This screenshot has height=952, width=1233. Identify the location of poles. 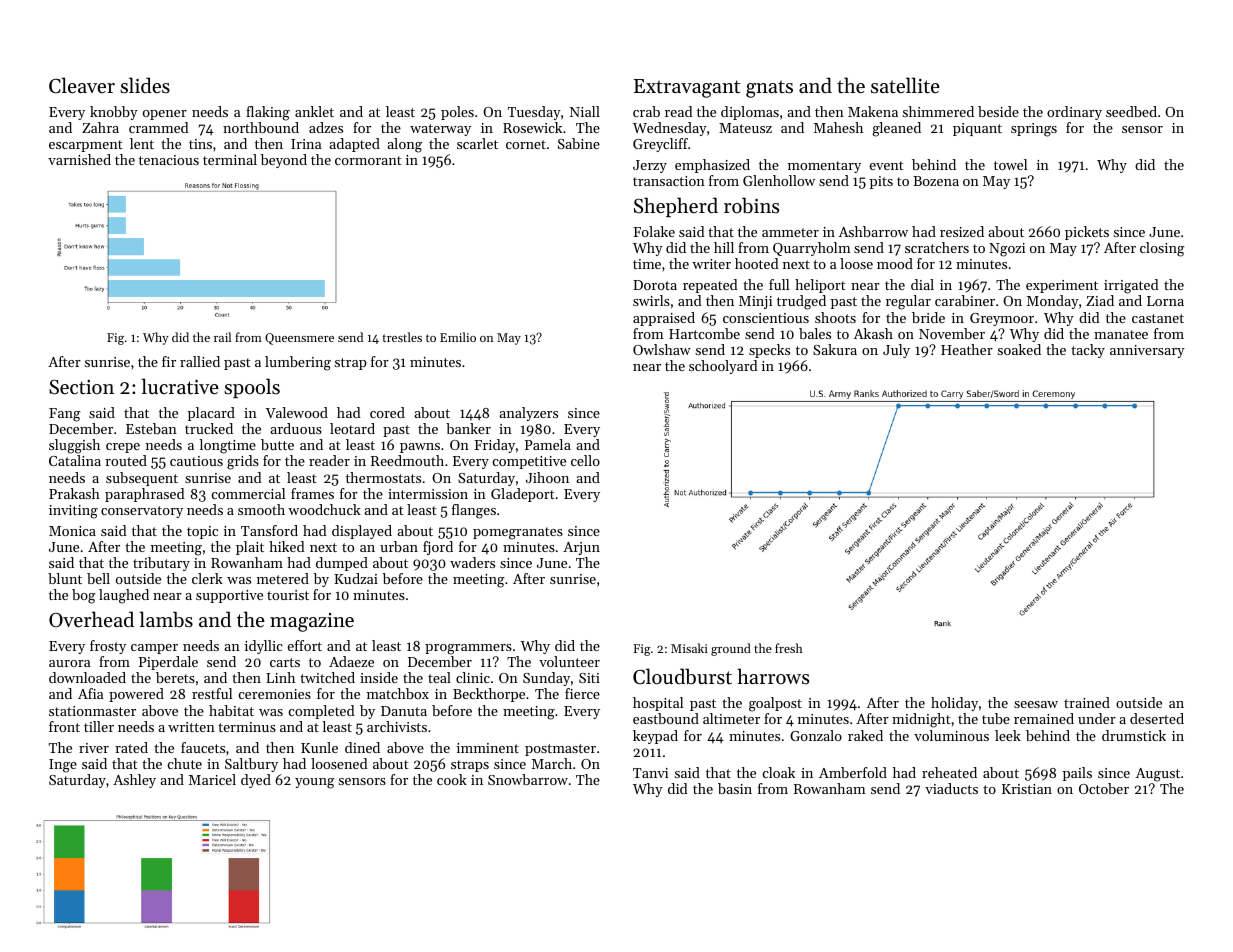
(457, 113).
